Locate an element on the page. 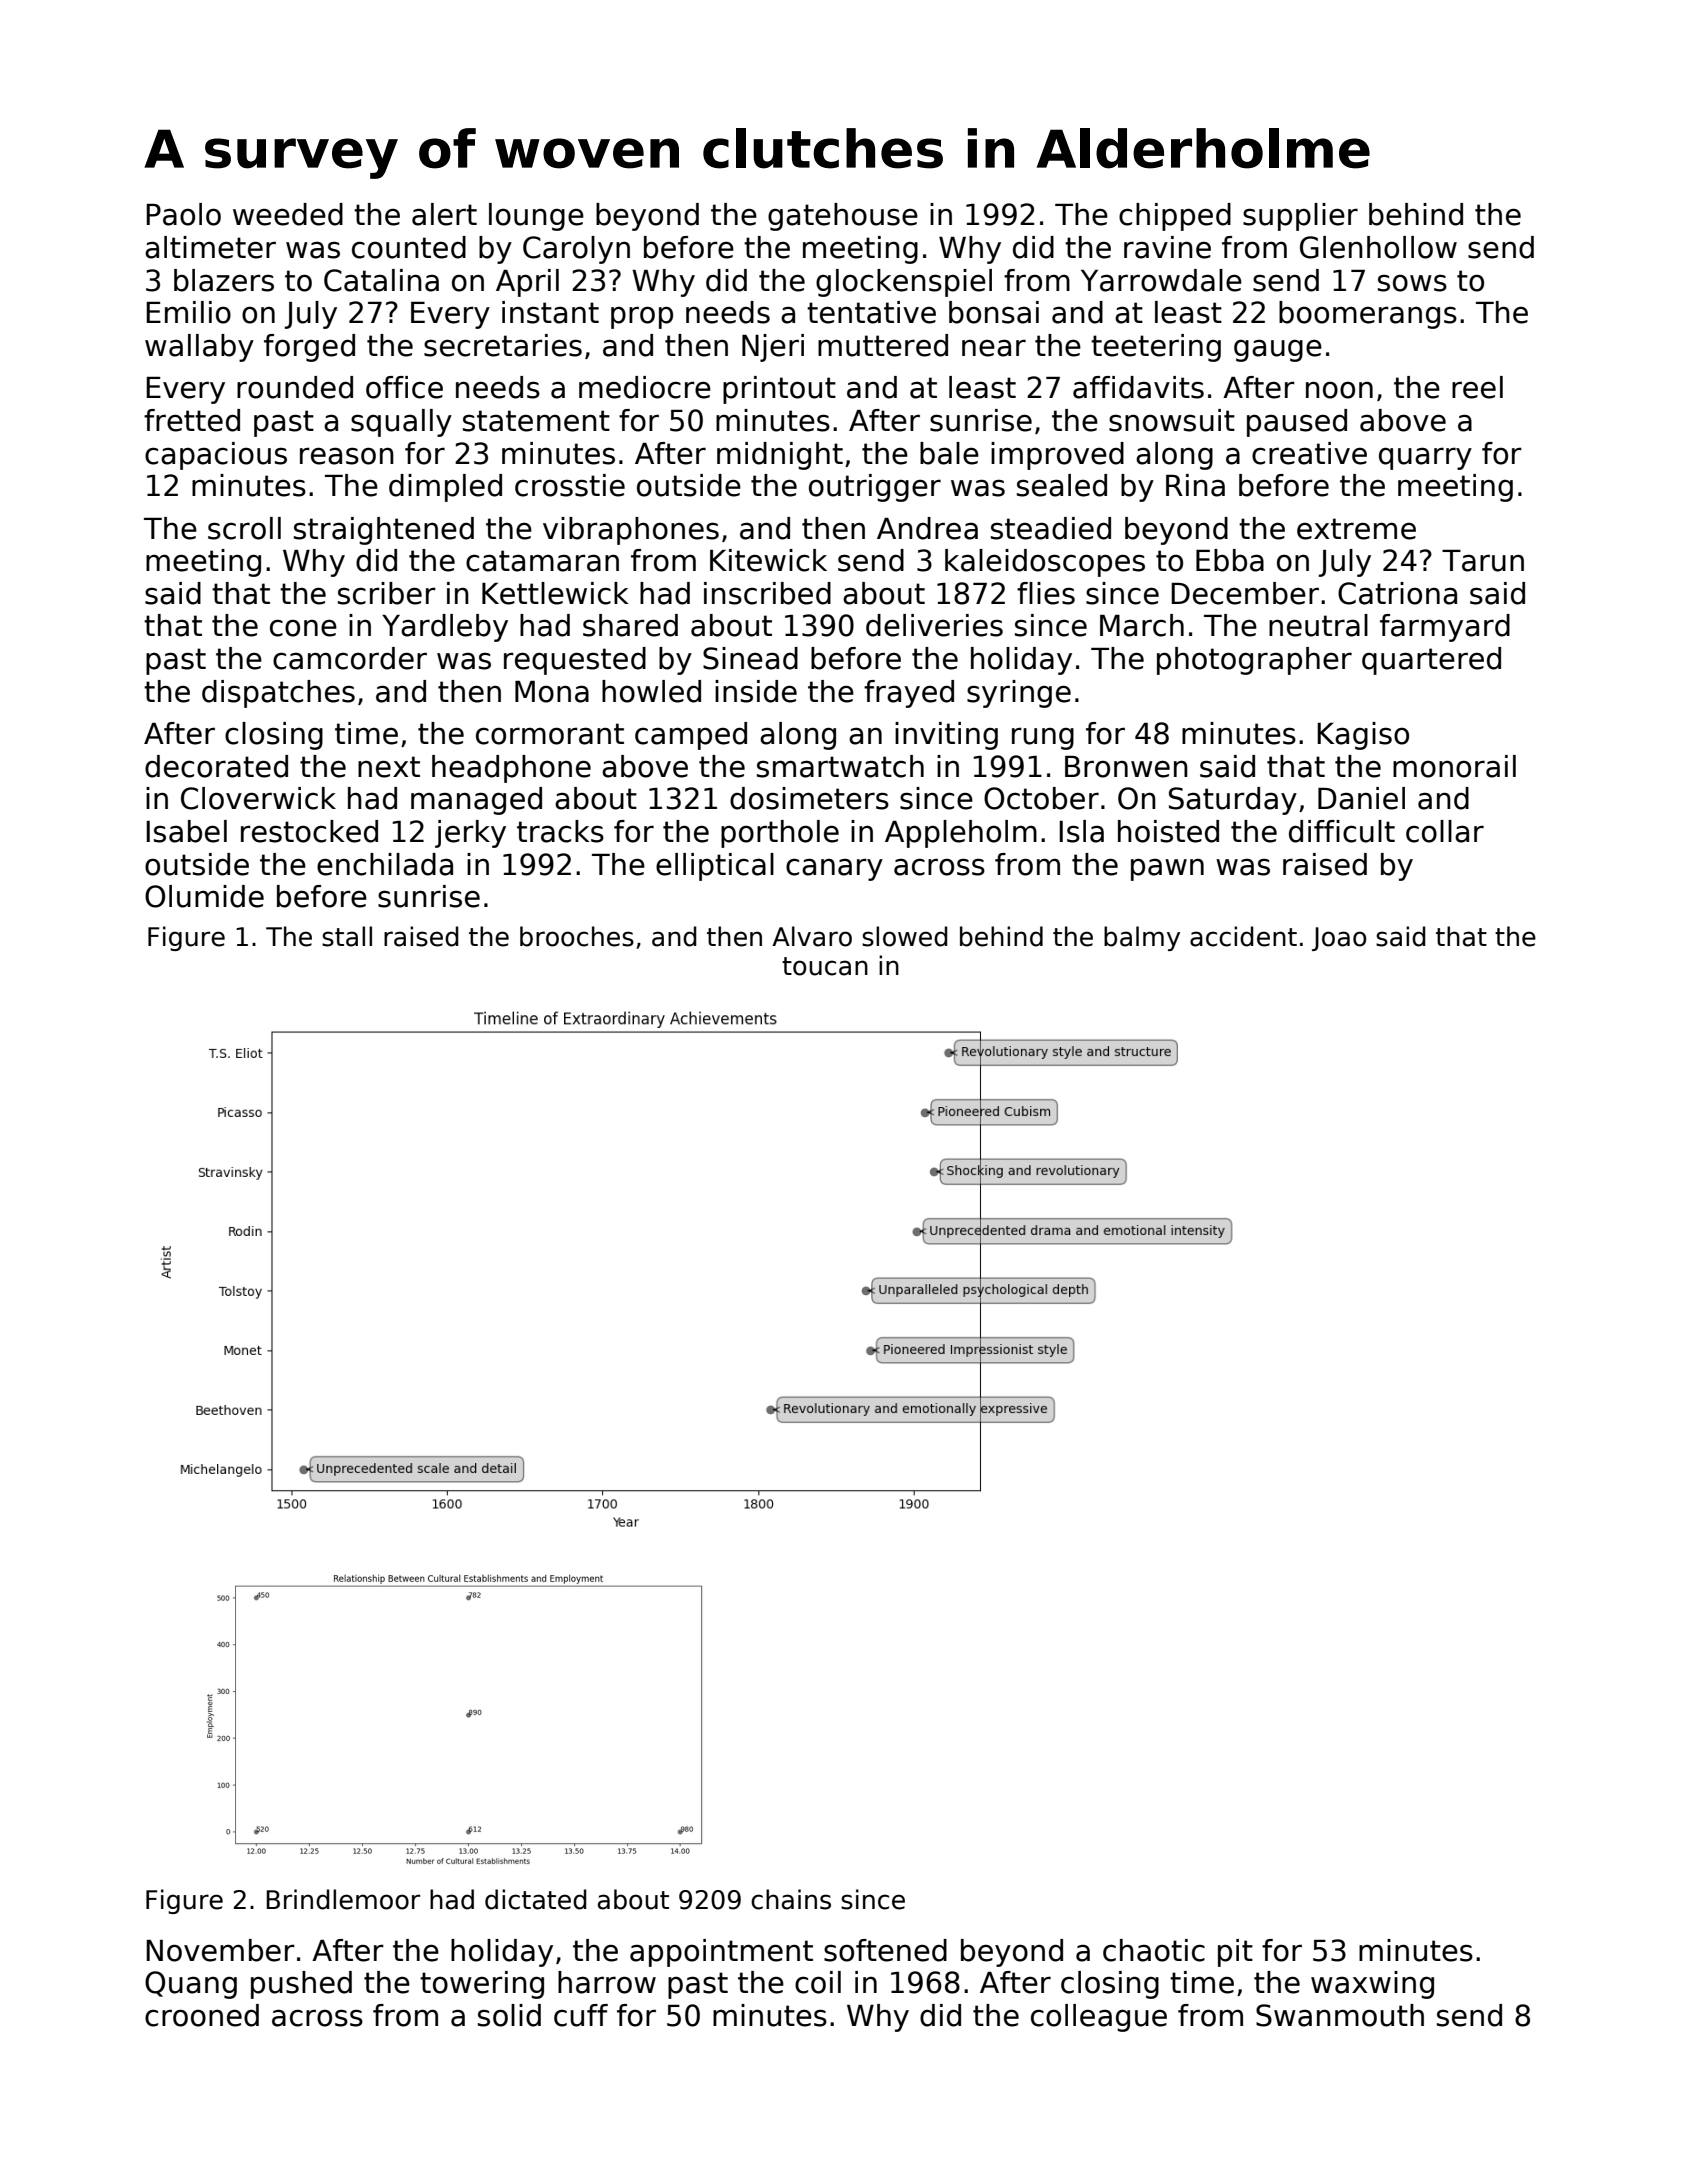  Kagiso is located at coordinates (1363, 736).
